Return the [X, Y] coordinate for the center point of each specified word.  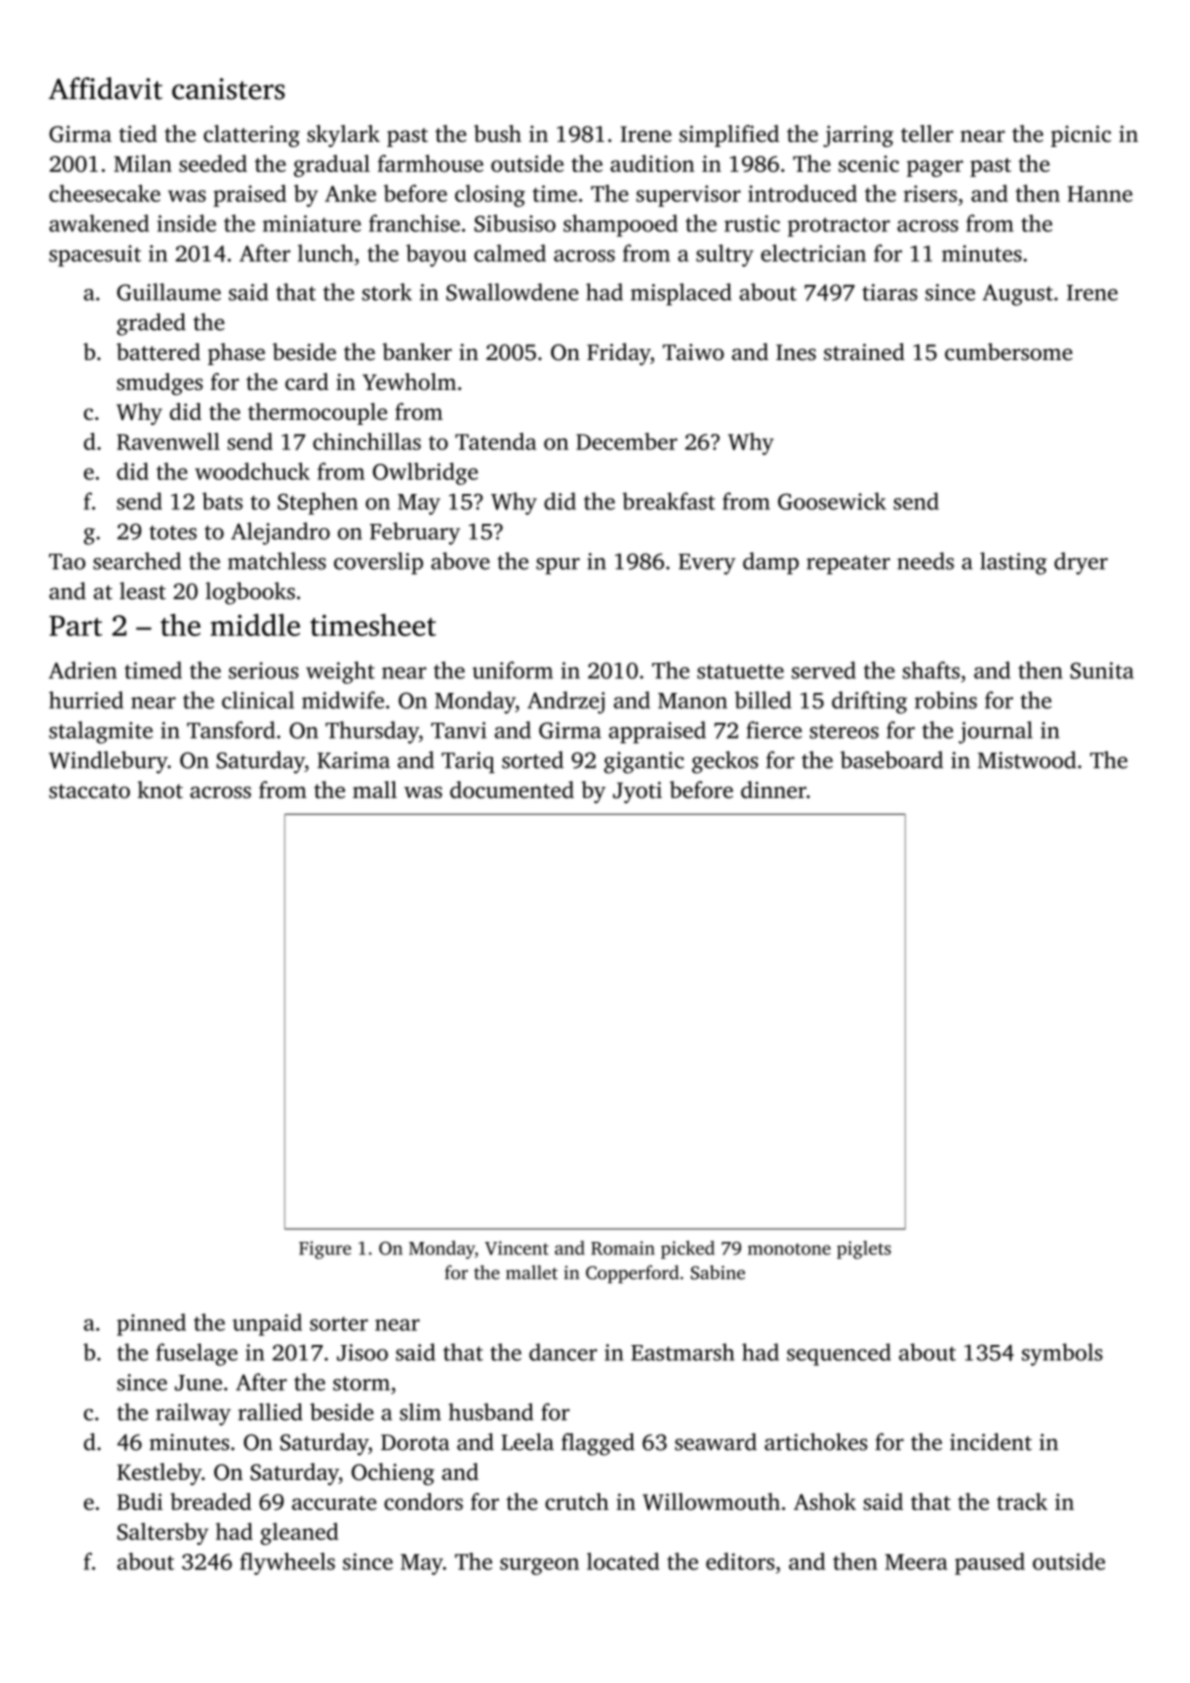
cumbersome [1008, 352]
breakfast [668, 501]
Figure [325, 1250]
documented [512, 790]
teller [927, 133]
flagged [598, 1444]
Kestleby [159, 1474]
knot [160, 790]
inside [186, 223]
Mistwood [1027, 760]
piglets [864, 1250]
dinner [773, 790]
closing [490, 196]
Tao [67, 562]
